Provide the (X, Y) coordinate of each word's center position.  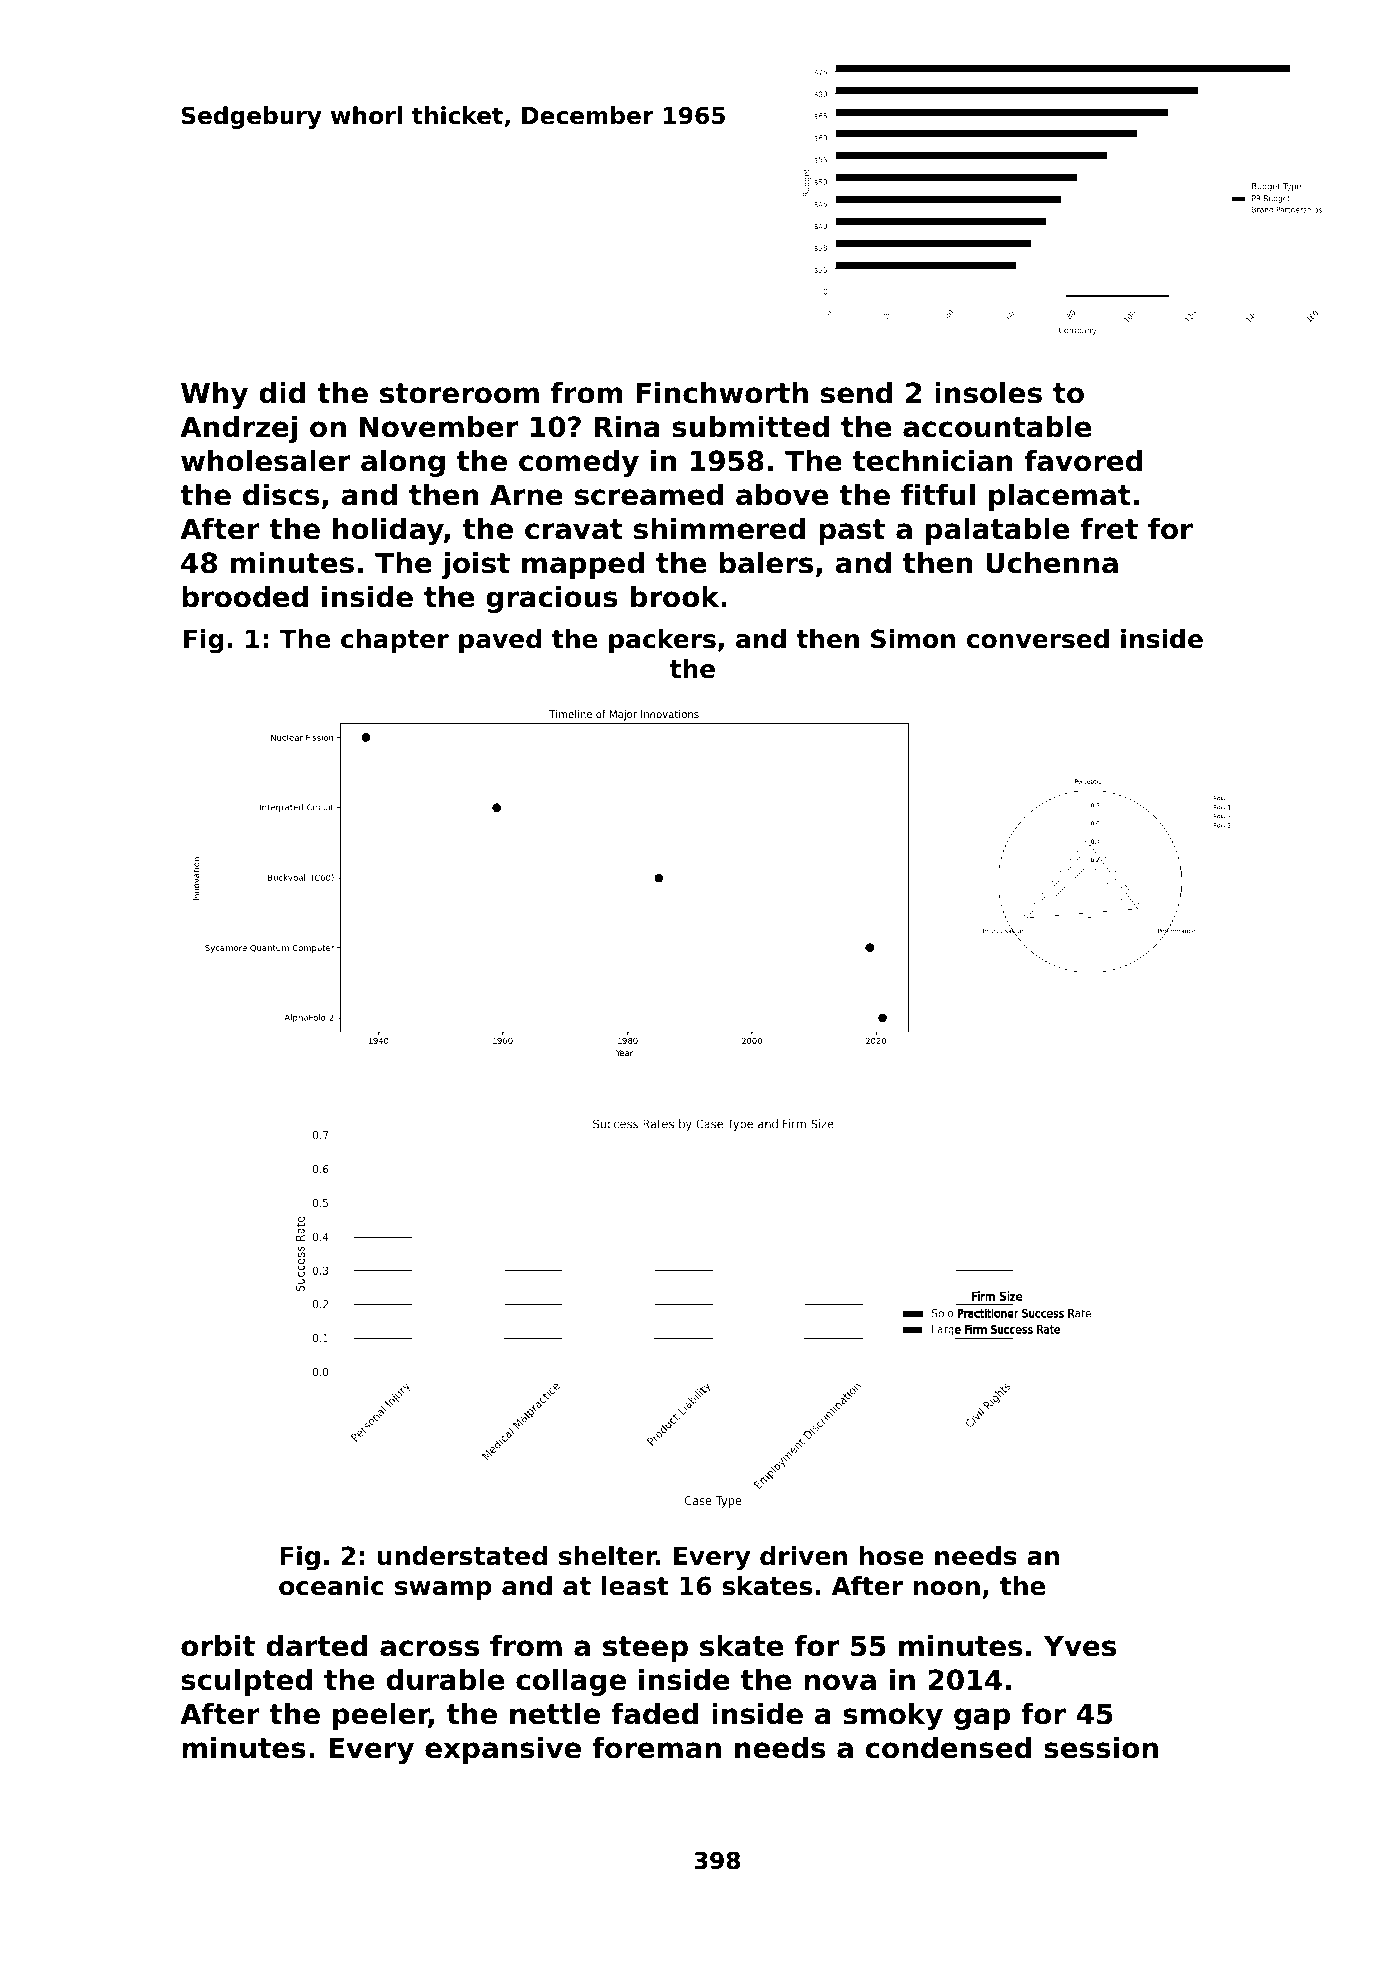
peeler (381, 1716)
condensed (948, 1748)
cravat (574, 529)
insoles (988, 393)
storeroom (459, 393)
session (1101, 1748)
